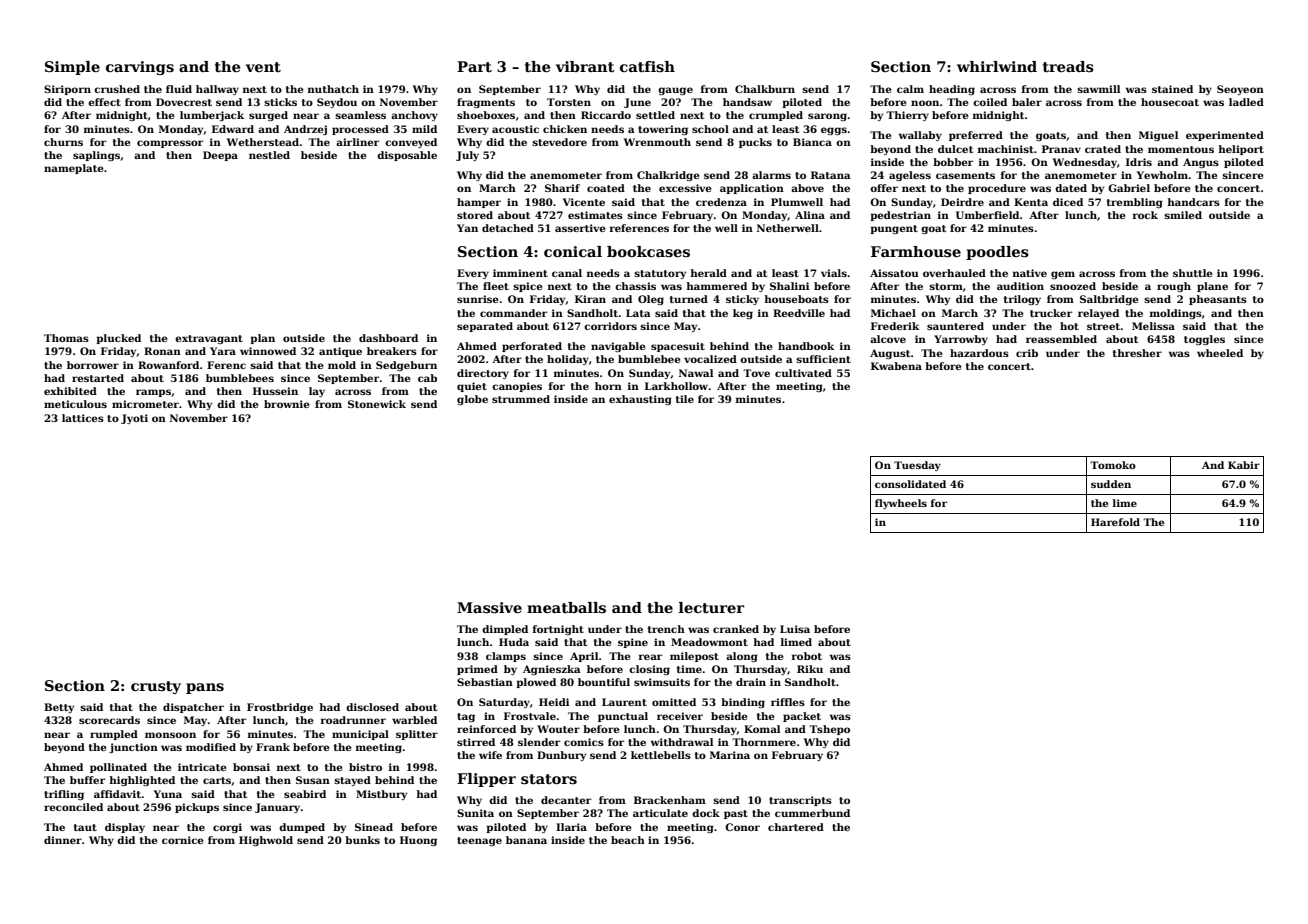  Describe the element at coordinates (640, 400) in the image. I see `exhausting` at that location.
